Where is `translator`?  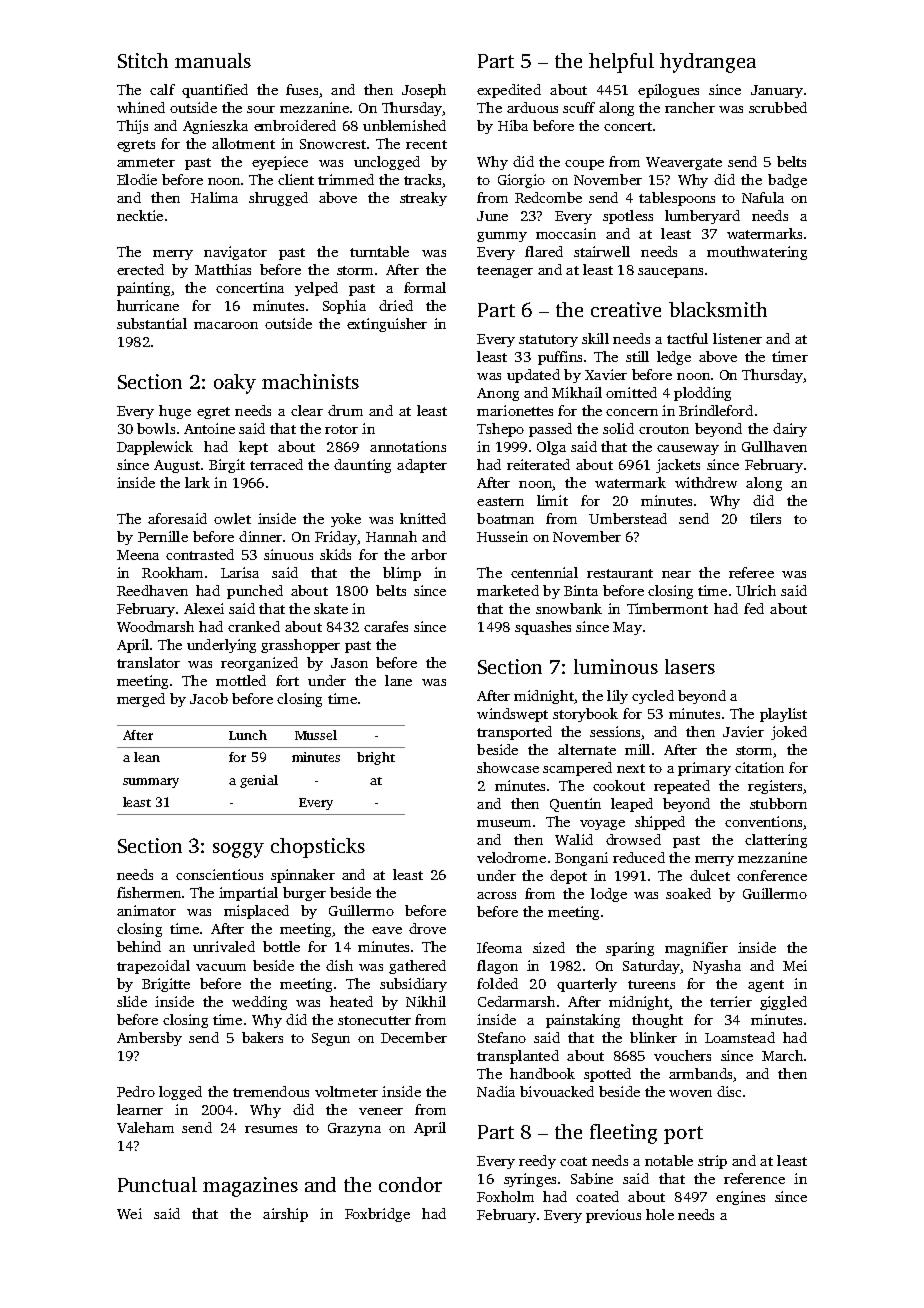
translator is located at coordinates (148, 662).
